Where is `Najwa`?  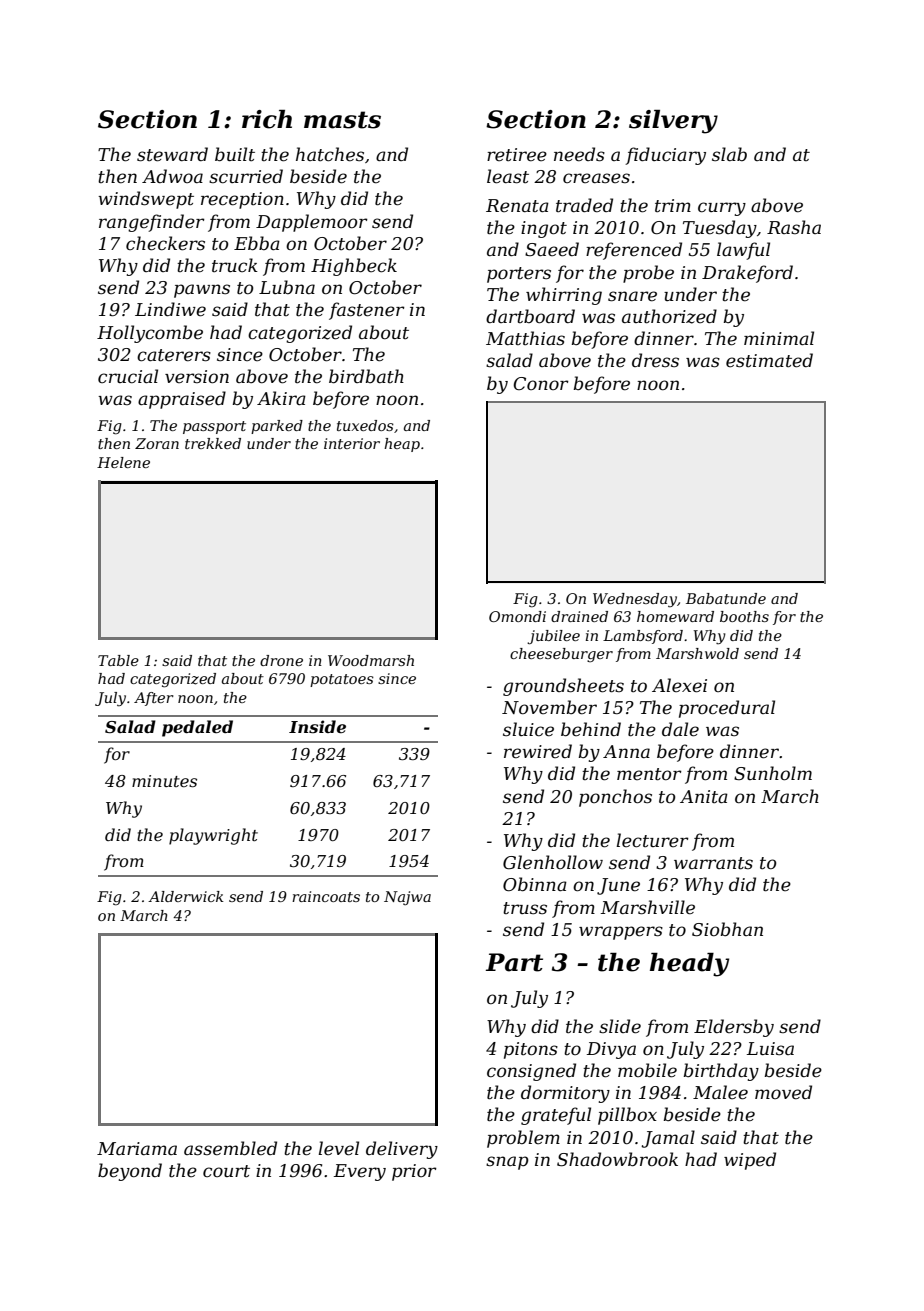
Najwa is located at coordinates (407, 898).
